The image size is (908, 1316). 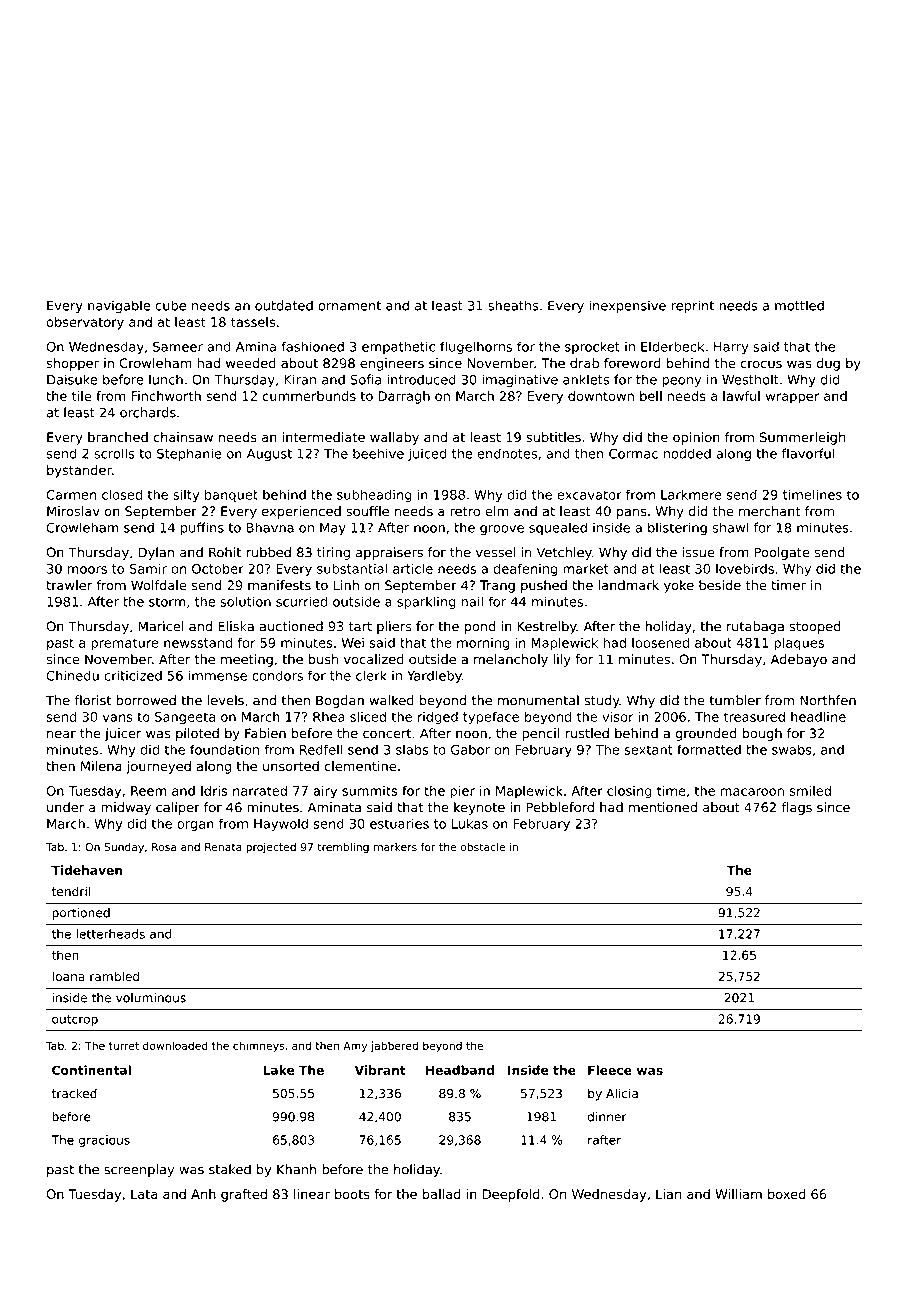 I want to click on obstacle, so click(x=482, y=847).
